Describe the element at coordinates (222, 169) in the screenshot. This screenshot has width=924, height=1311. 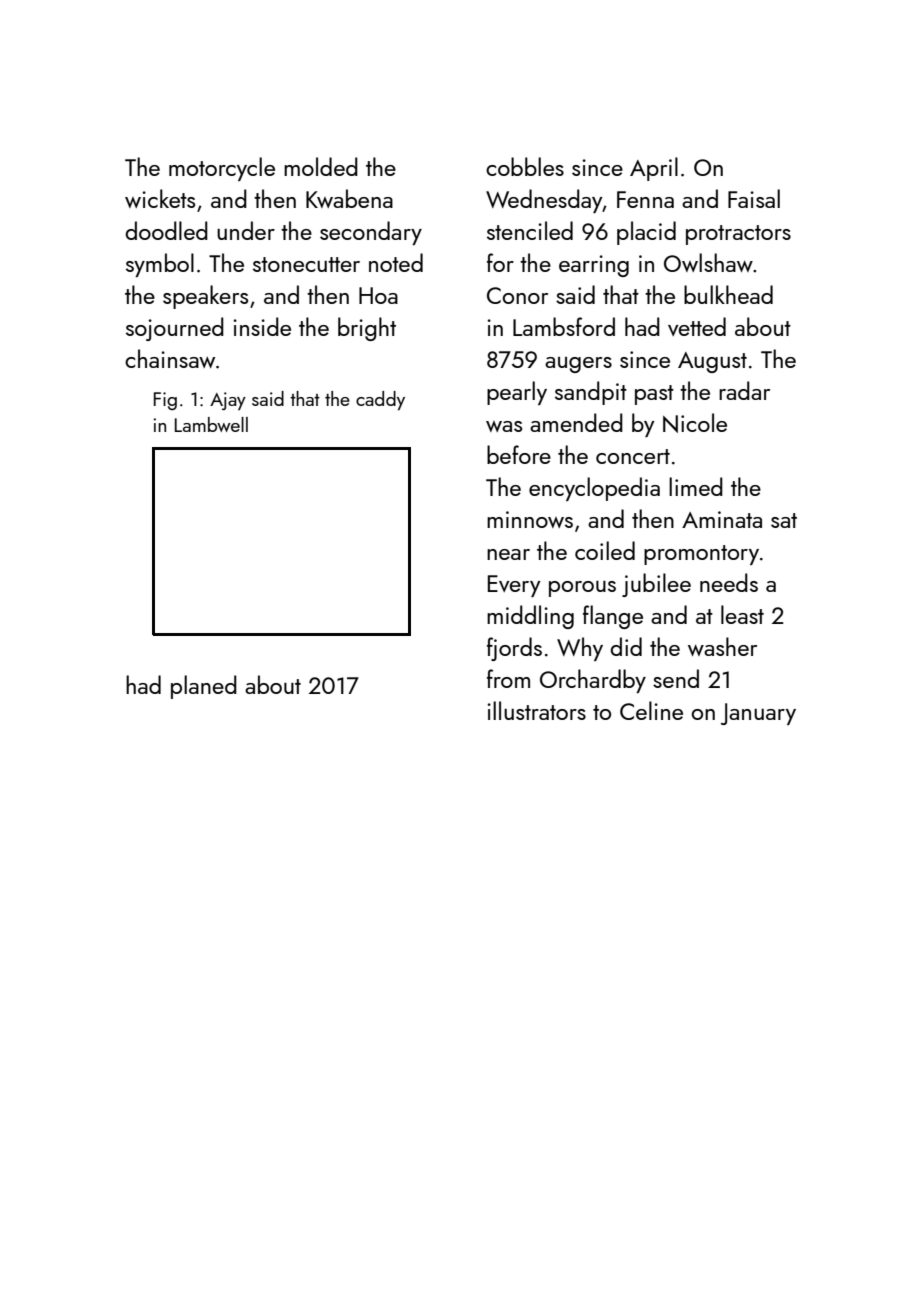
I see `motorcycle` at that location.
